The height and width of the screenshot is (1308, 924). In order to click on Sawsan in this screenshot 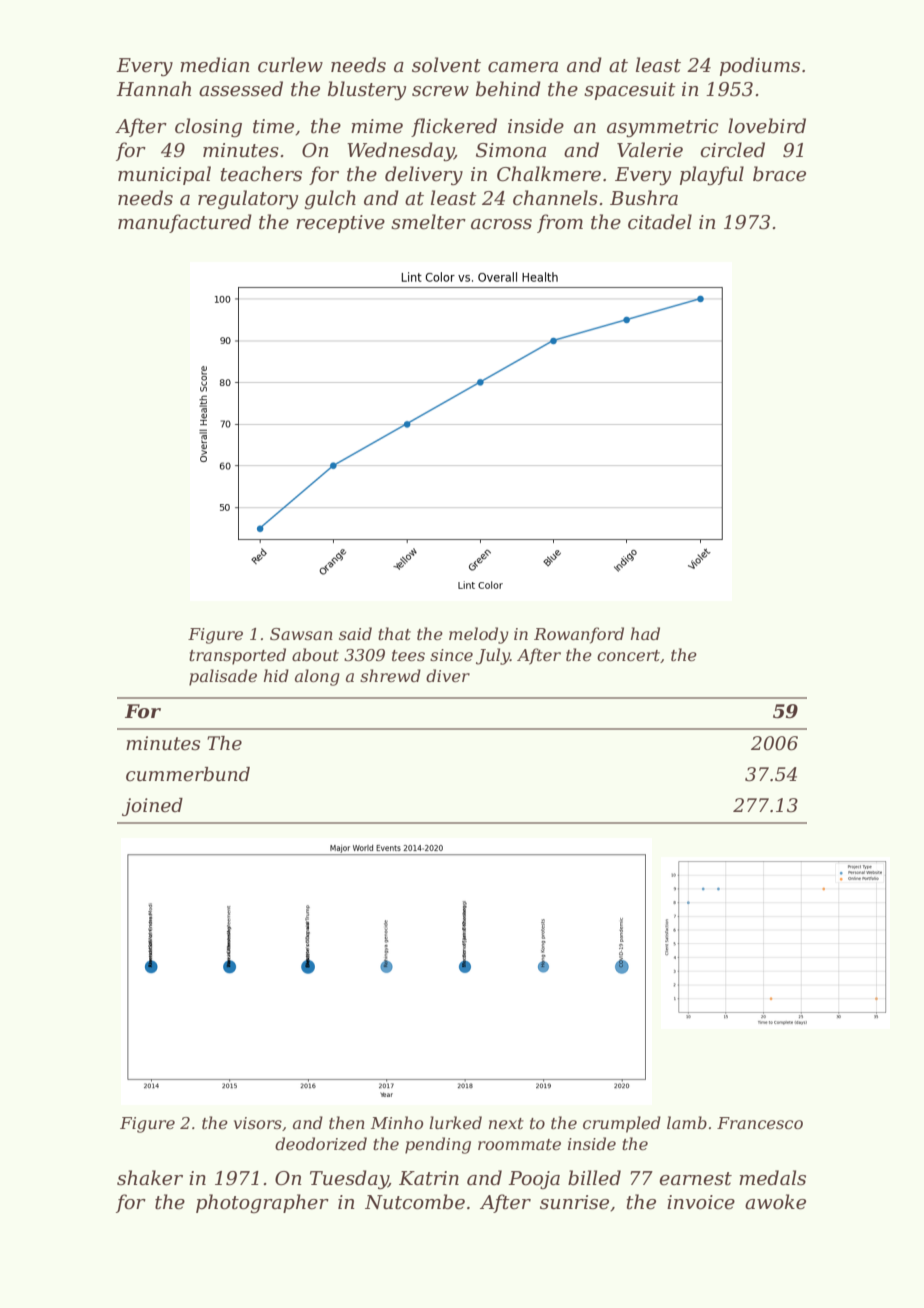, I will do `click(301, 634)`.
